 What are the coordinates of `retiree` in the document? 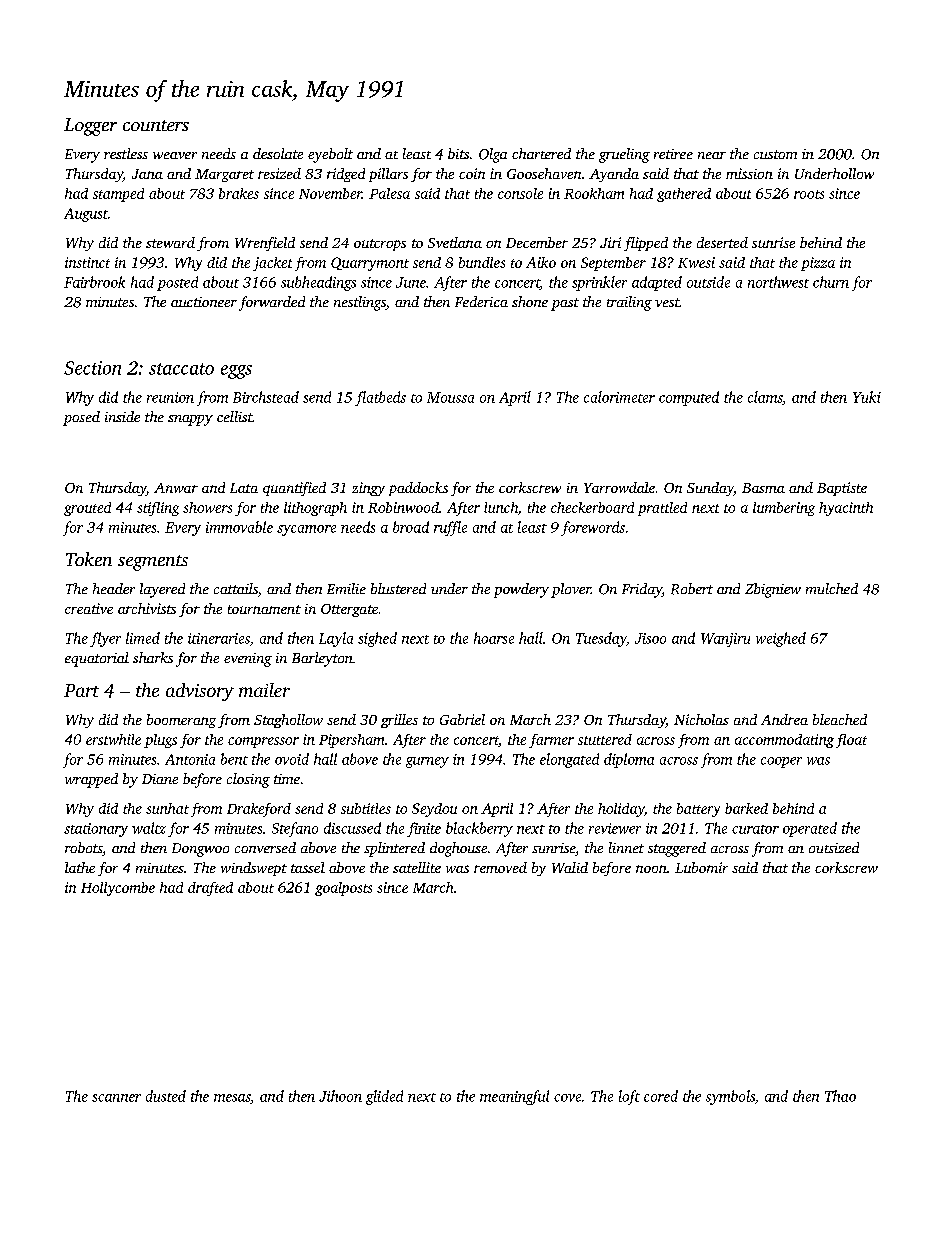 It's located at (673, 154).
